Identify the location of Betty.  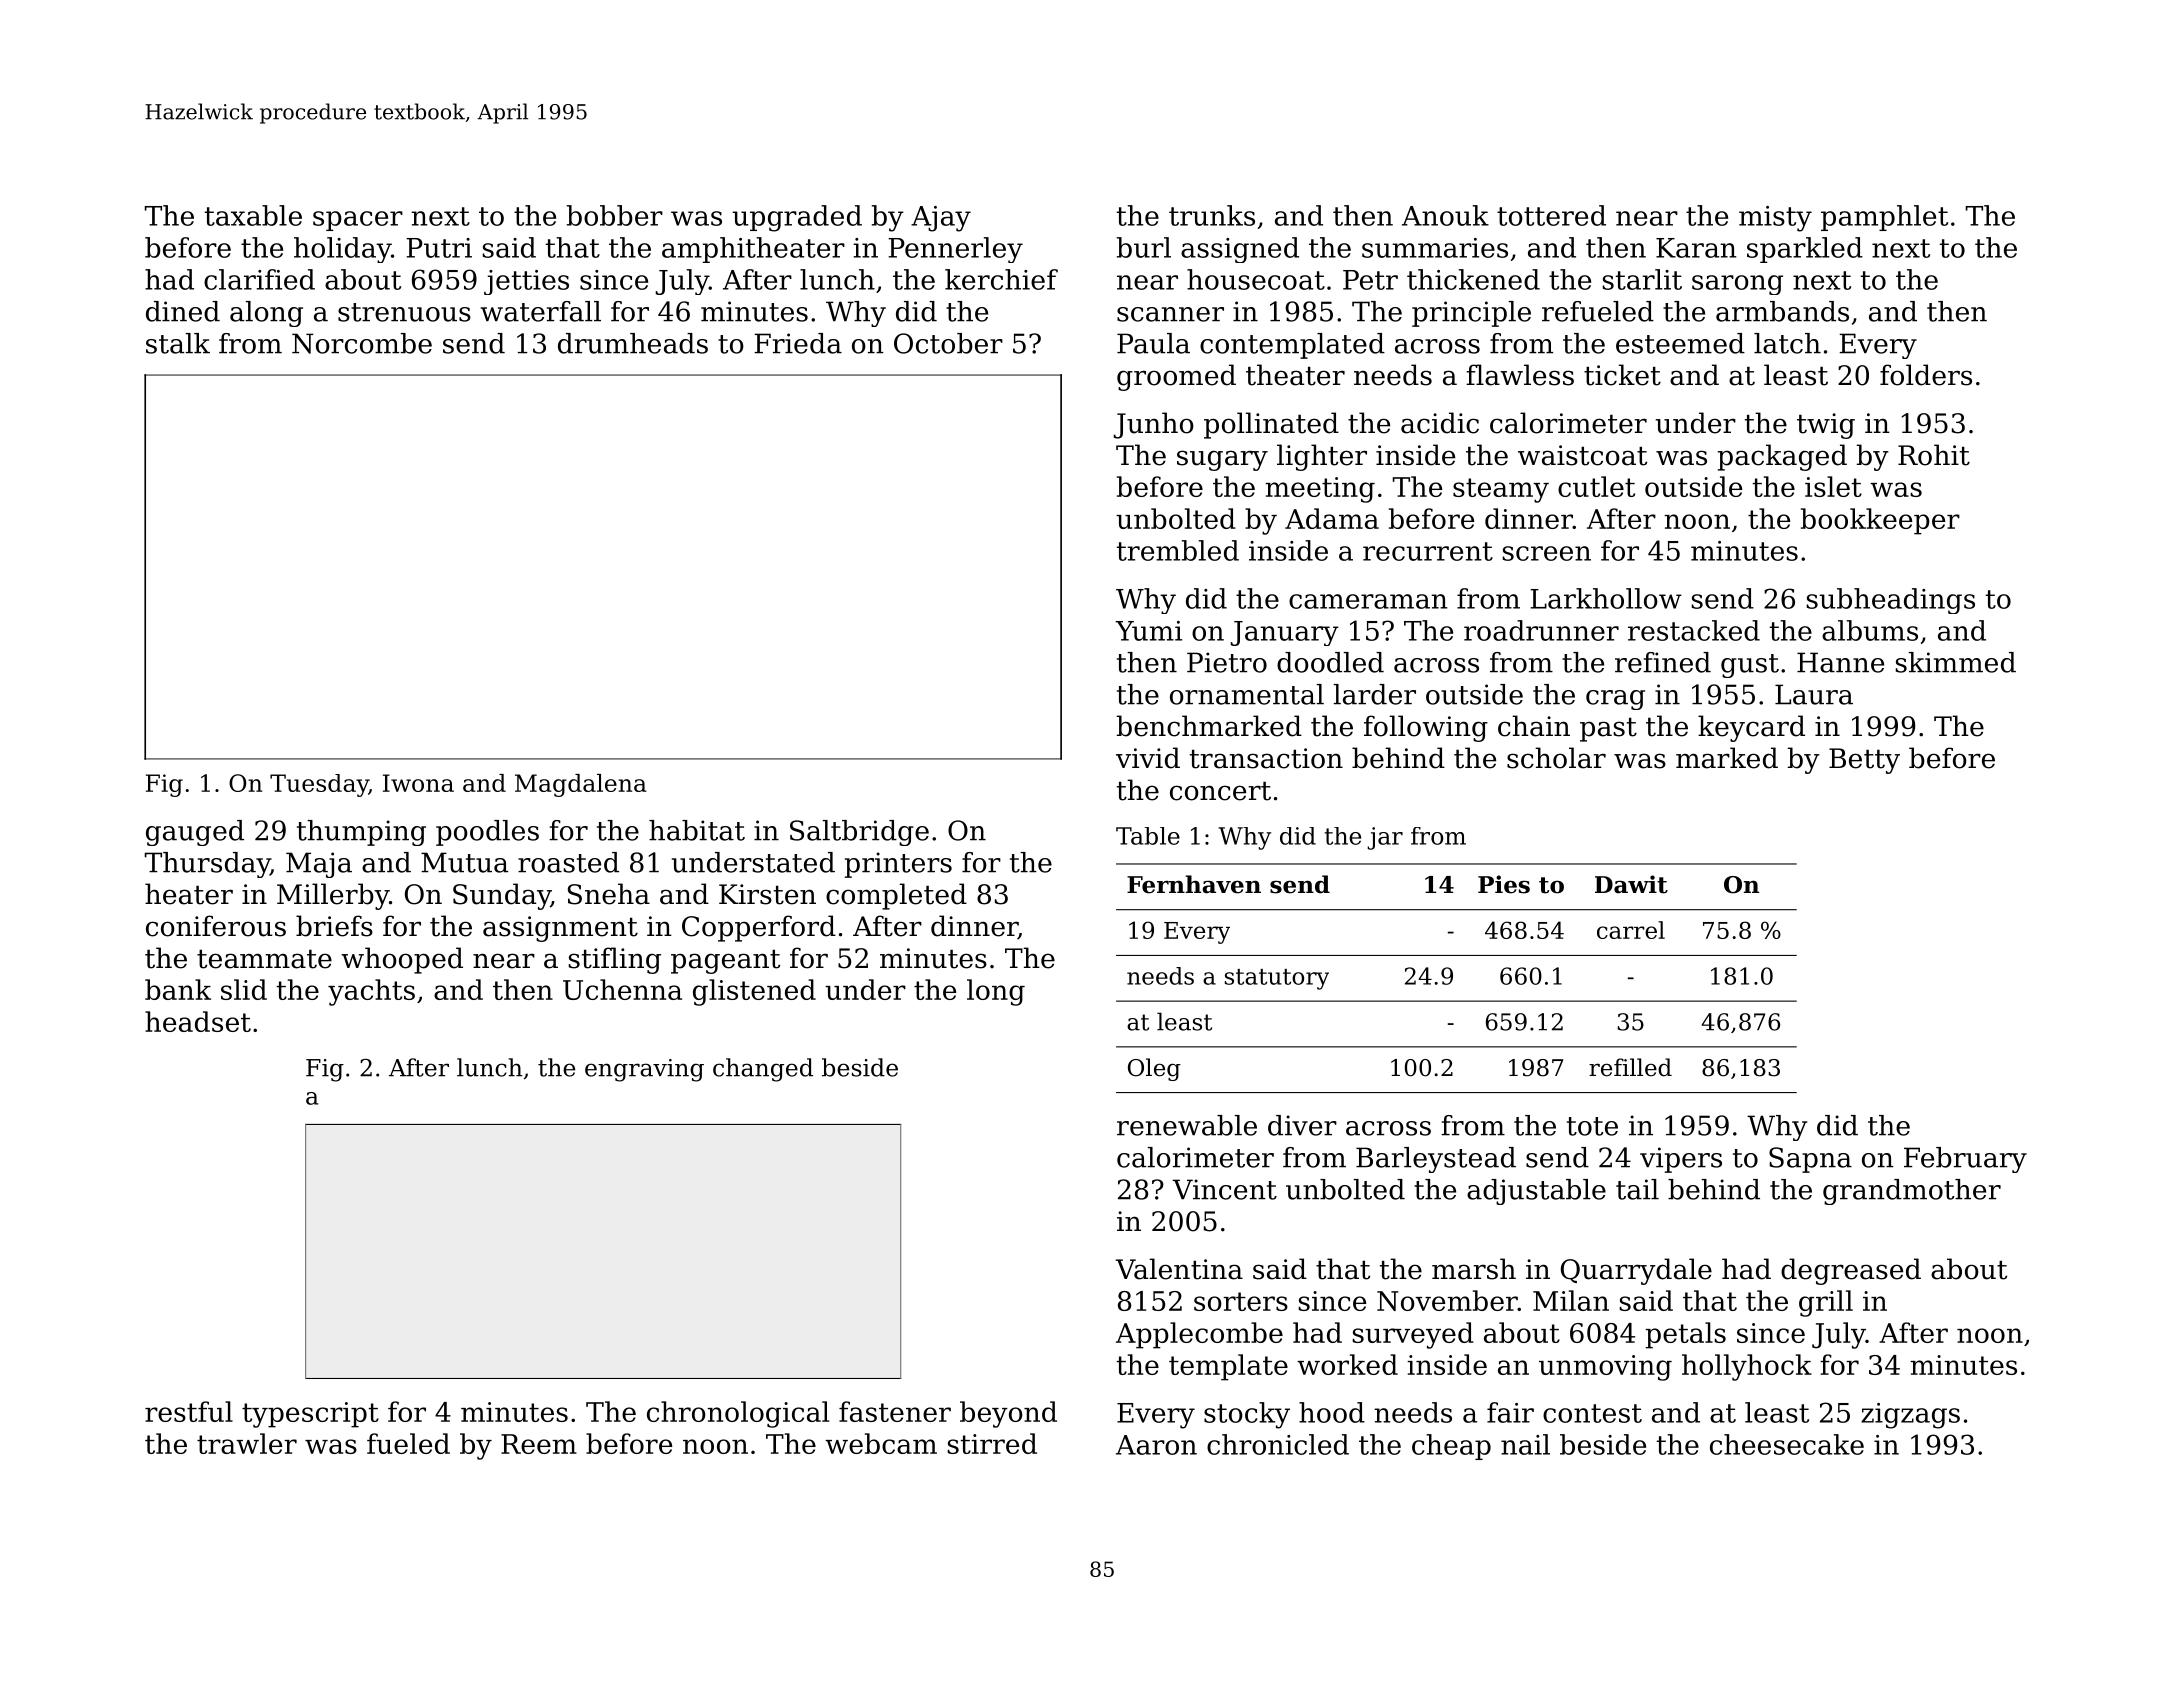
(1864, 761).
